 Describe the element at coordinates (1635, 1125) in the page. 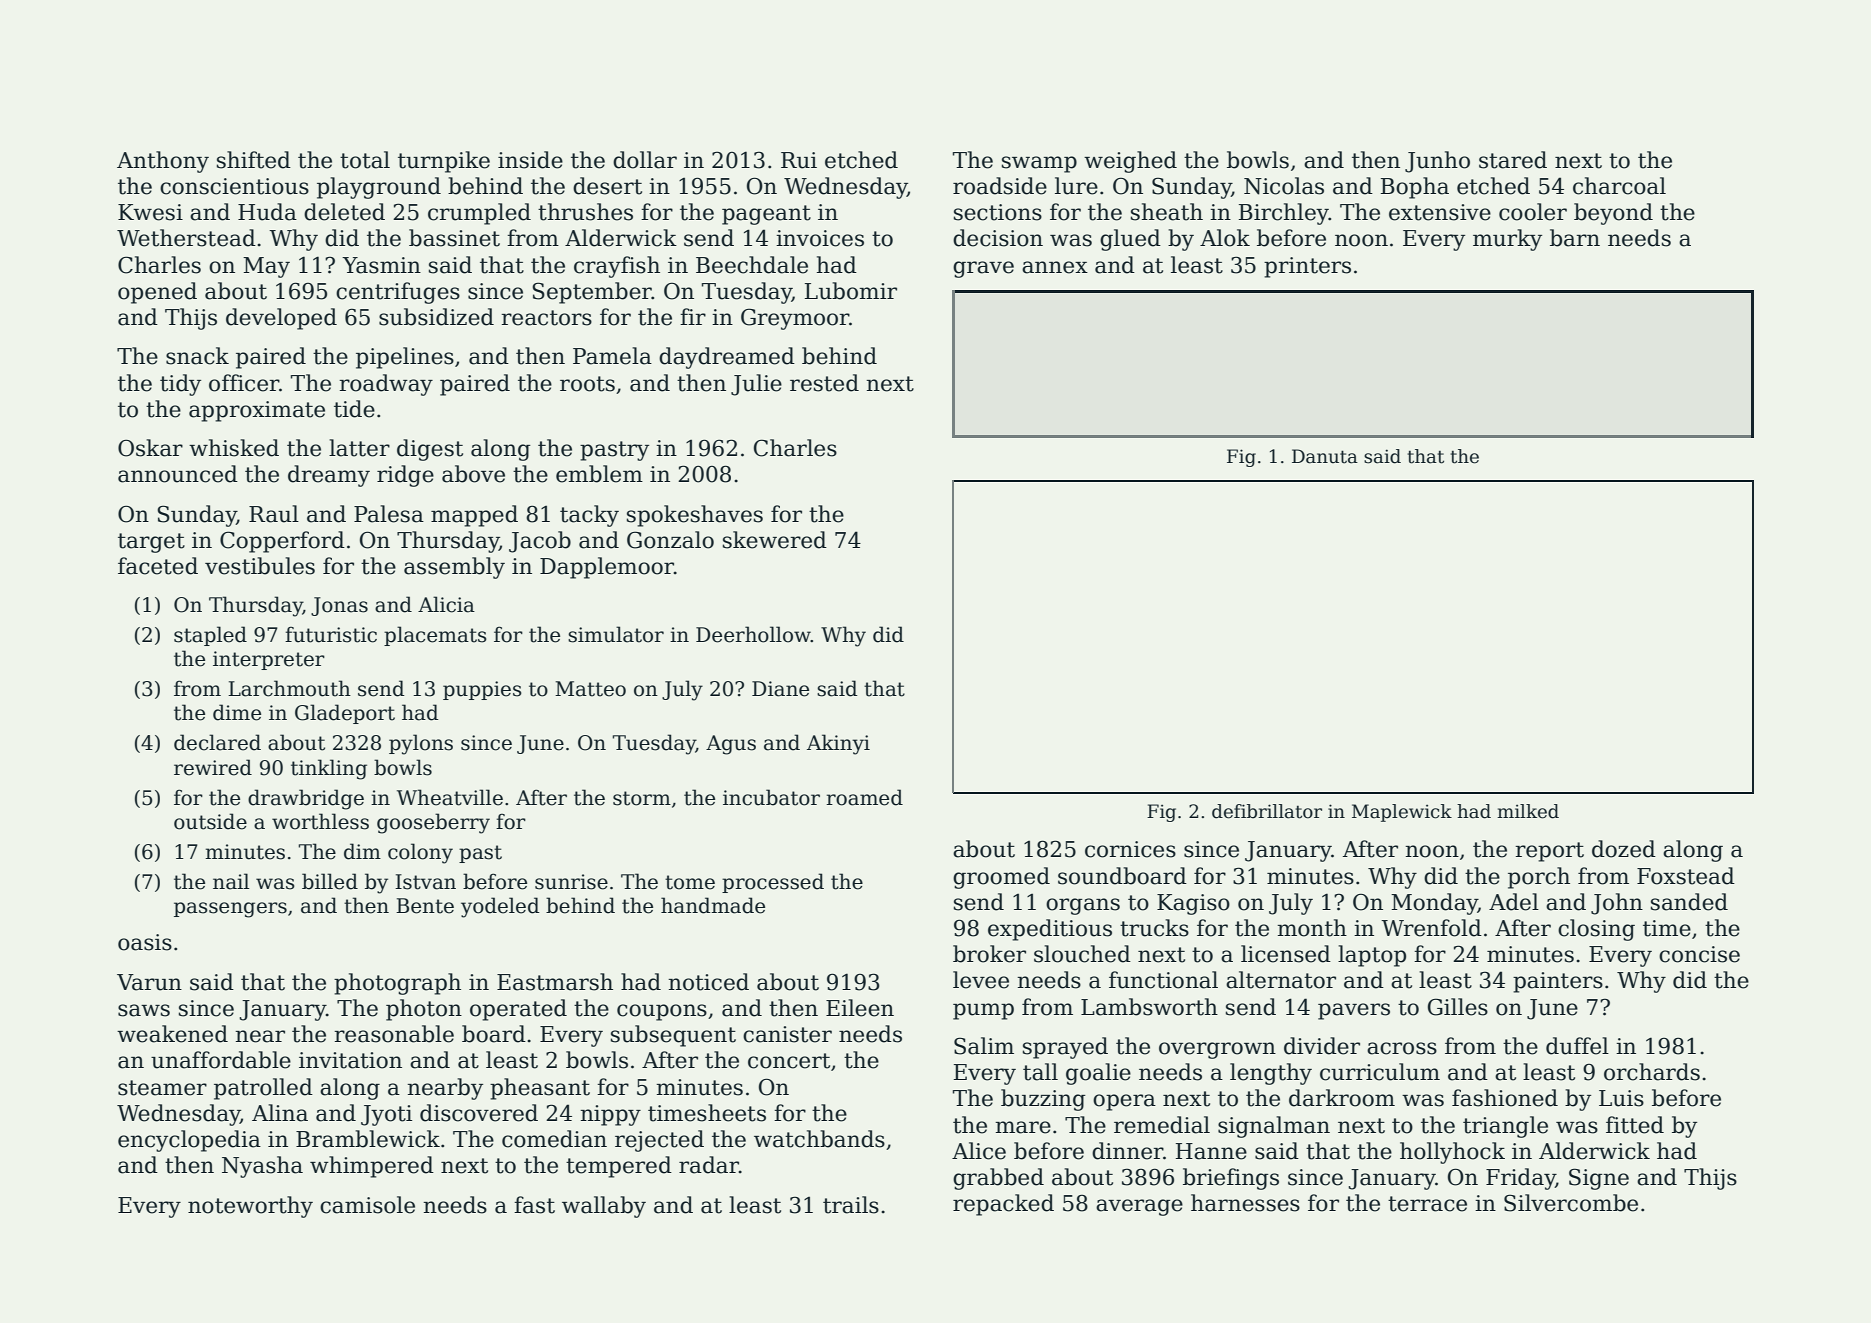

I see `fitted` at that location.
